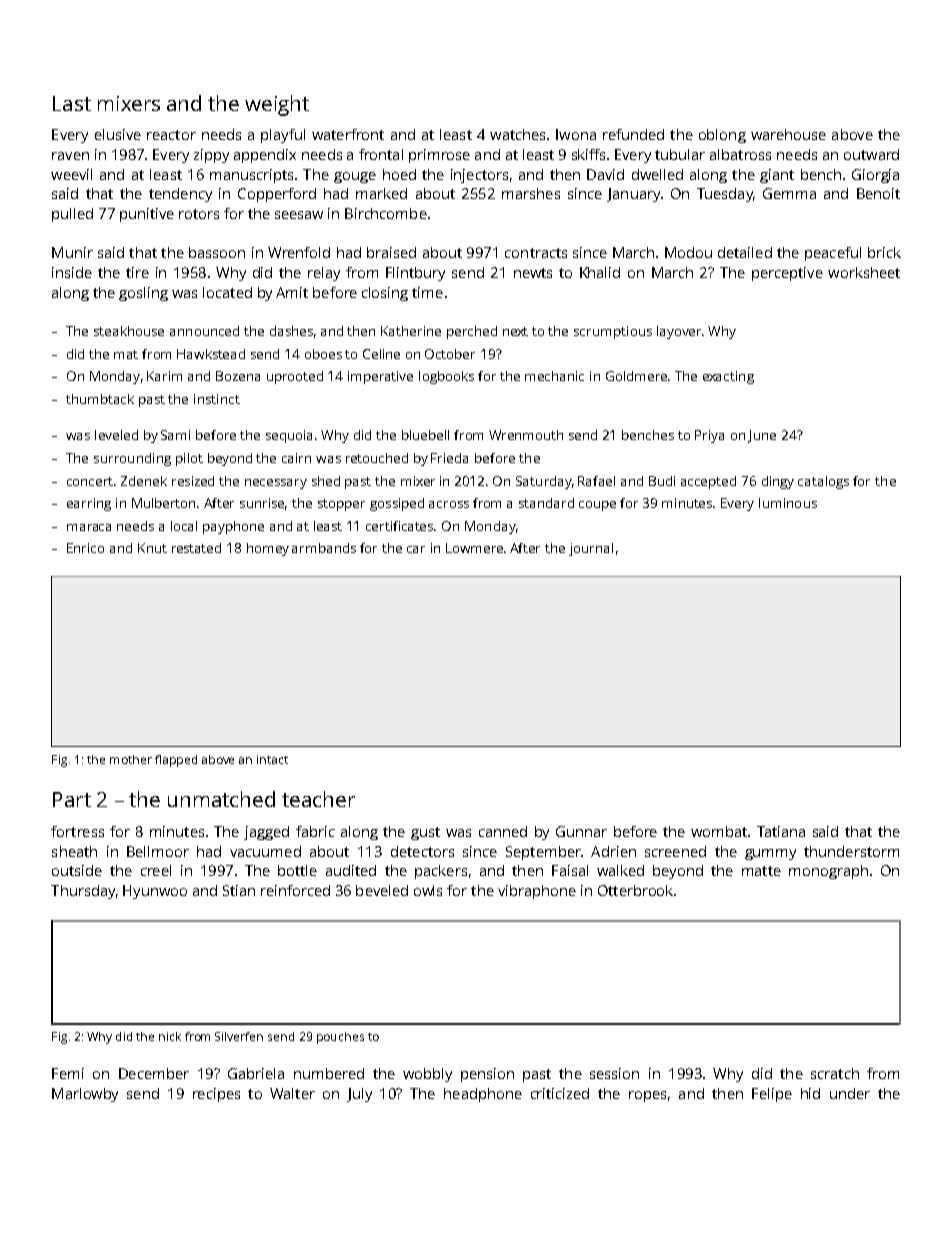 Image resolution: width=952 pixels, height=1233 pixels. Describe the element at coordinates (427, 1075) in the page. I see `wobbly` at that location.
